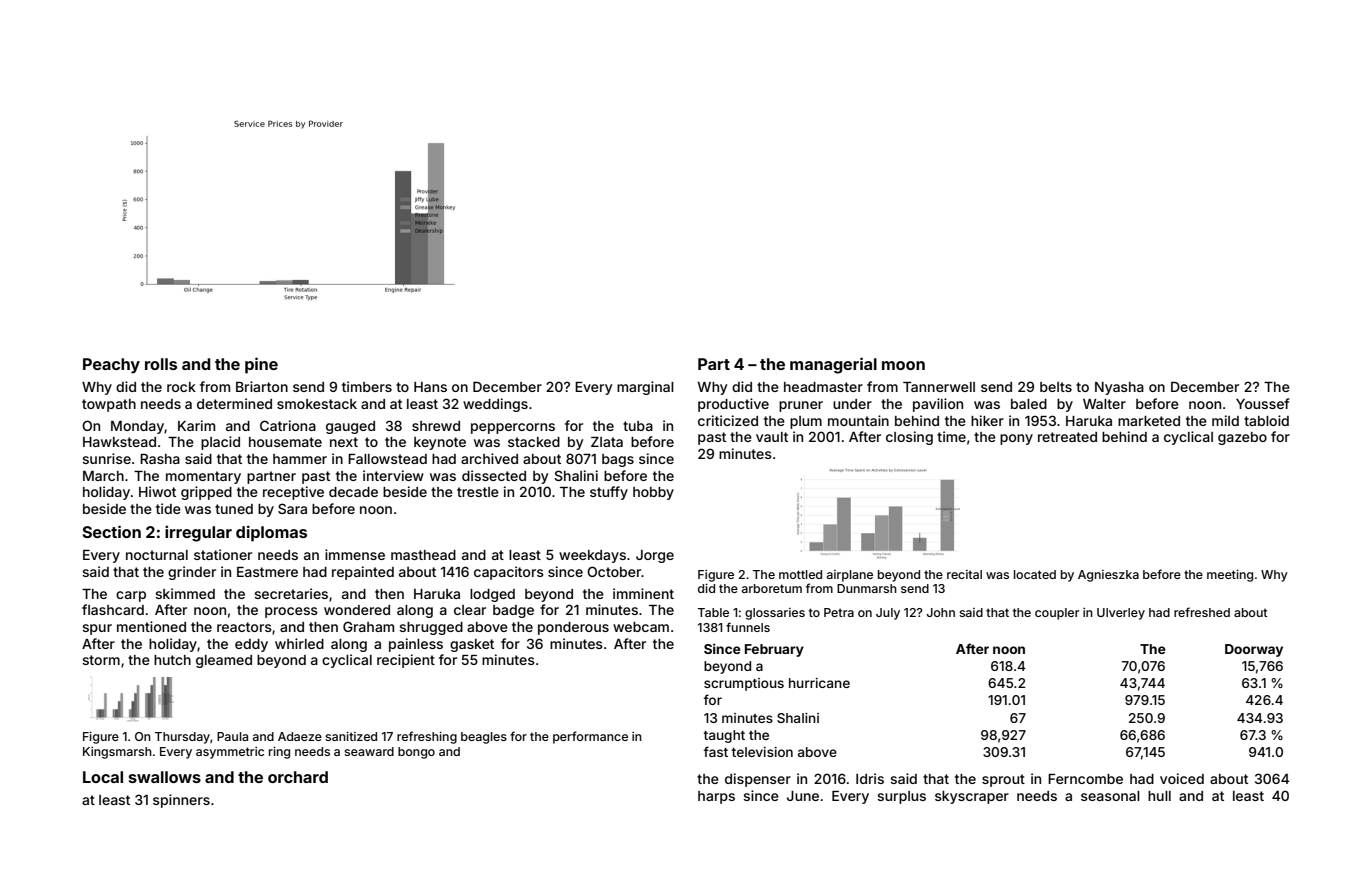 The image size is (1372, 887). I want to click on vault, so click(772, 437).
